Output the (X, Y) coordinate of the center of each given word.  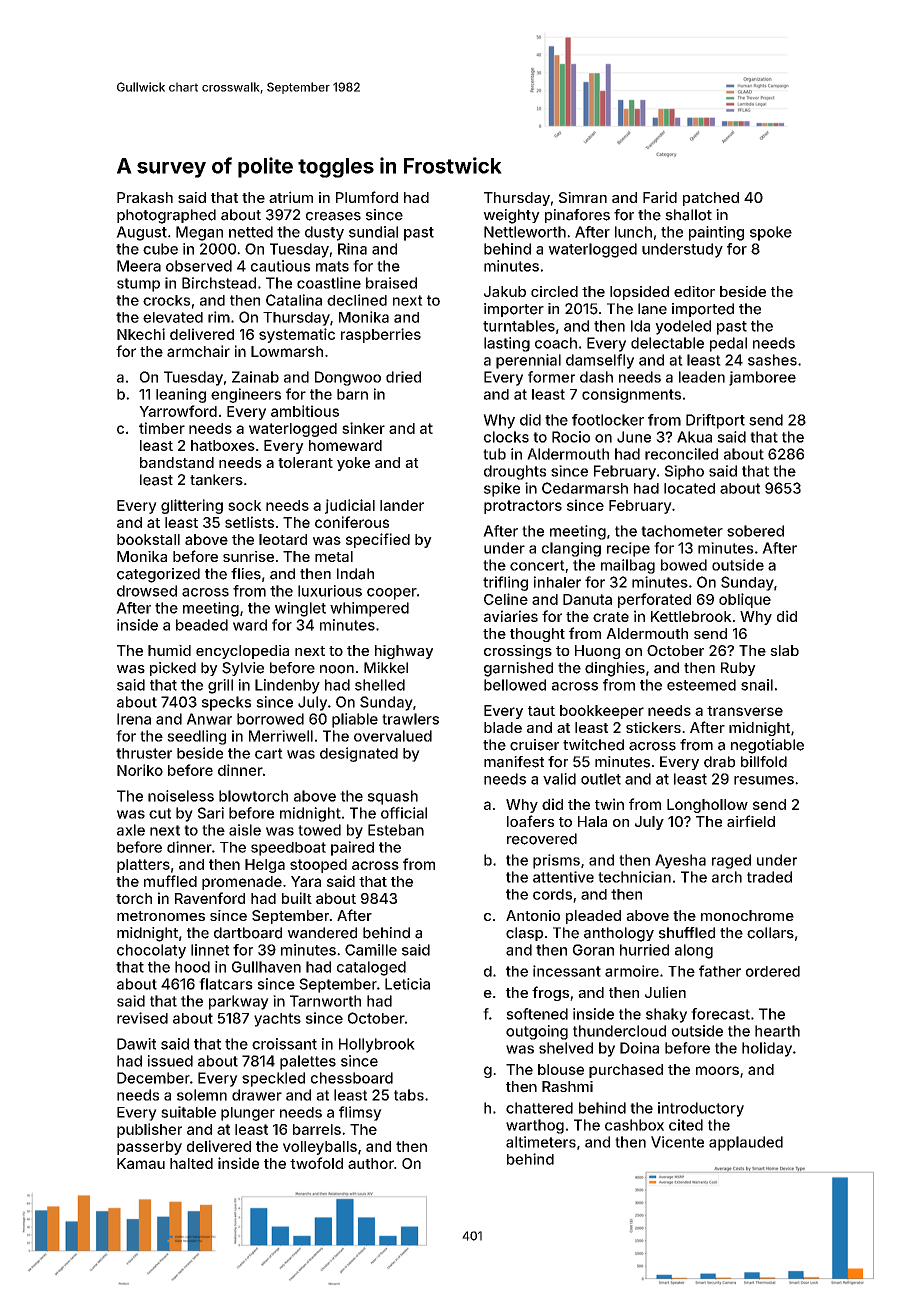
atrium (291, 197)
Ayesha (680, 861)
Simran (583, 197)
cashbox (634, 1125)
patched (711, 199)
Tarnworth (325, 1001)
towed (319, 830)
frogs (550, 993)
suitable (188, 1112)
